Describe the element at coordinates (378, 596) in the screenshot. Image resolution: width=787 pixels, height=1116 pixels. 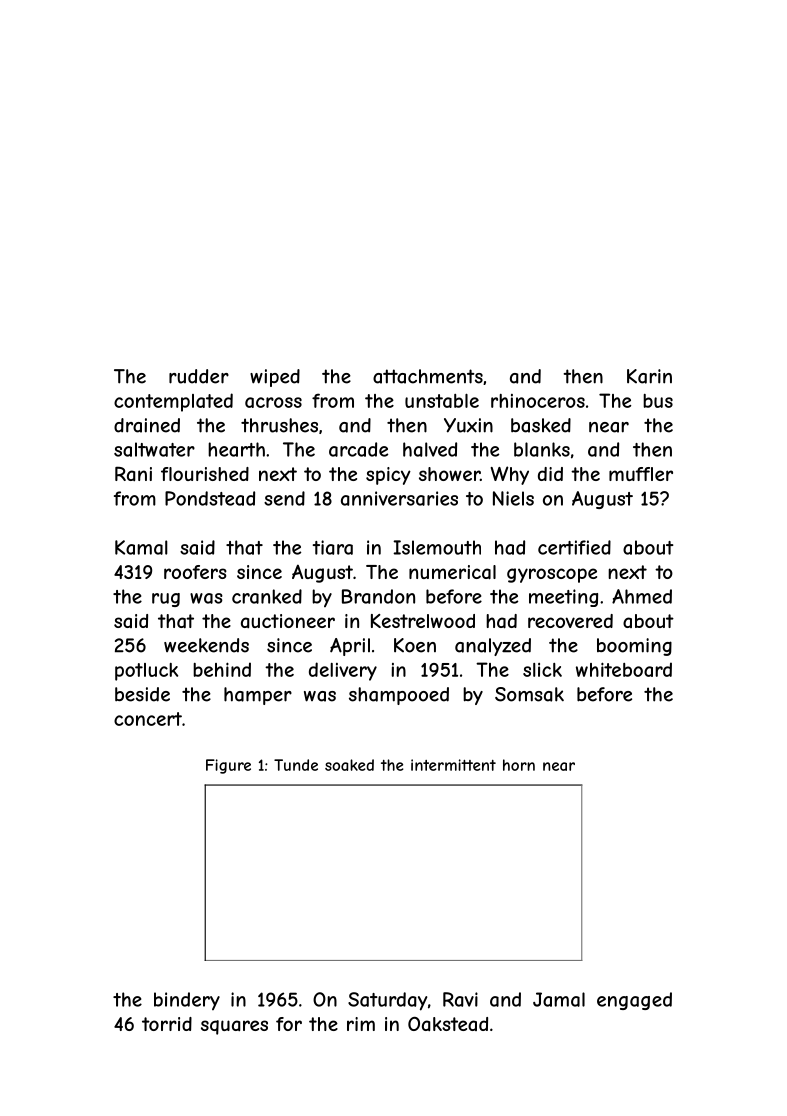
I see `Brandon` at that location.
